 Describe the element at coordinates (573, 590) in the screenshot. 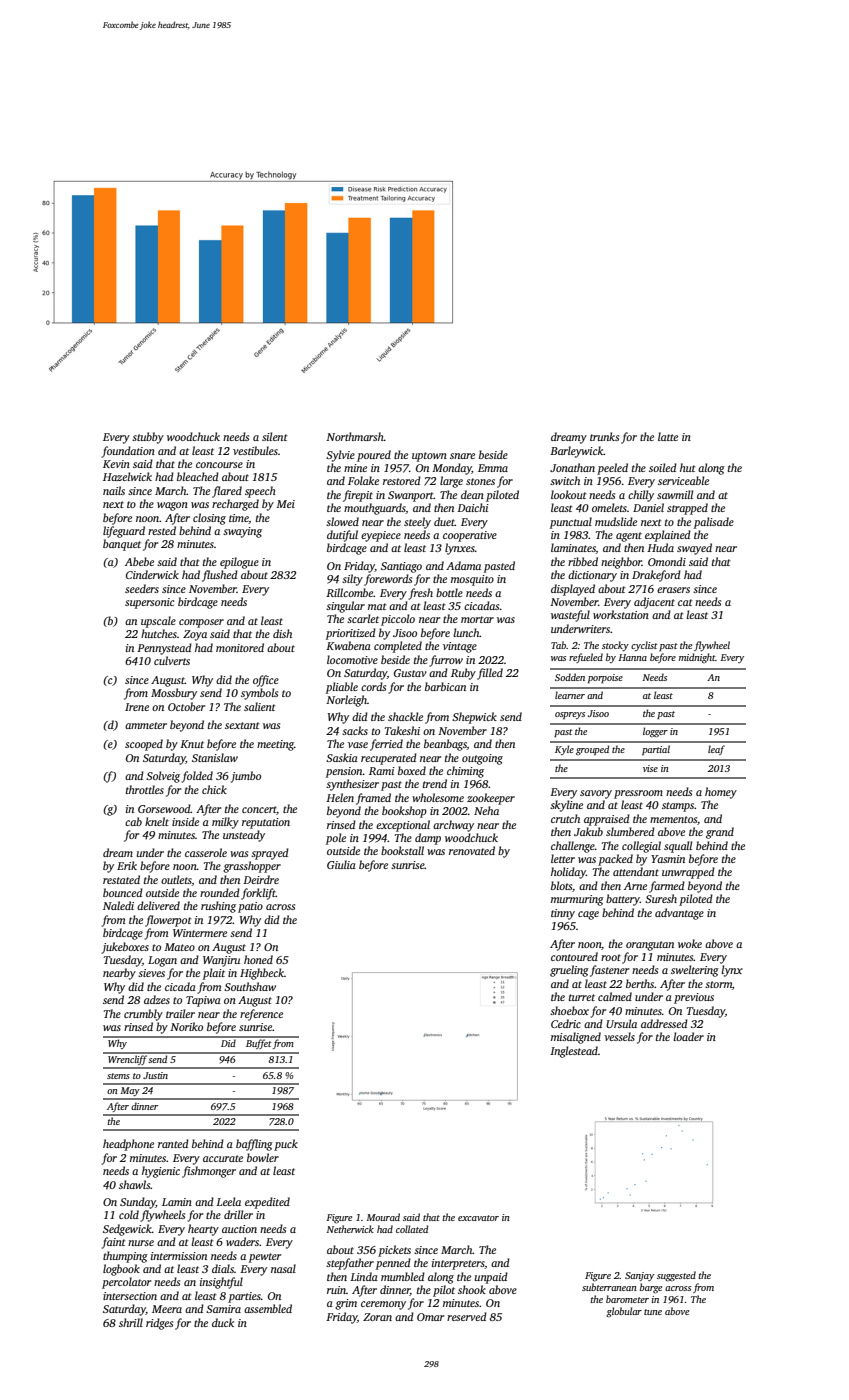

I see `displayed` at that location.
